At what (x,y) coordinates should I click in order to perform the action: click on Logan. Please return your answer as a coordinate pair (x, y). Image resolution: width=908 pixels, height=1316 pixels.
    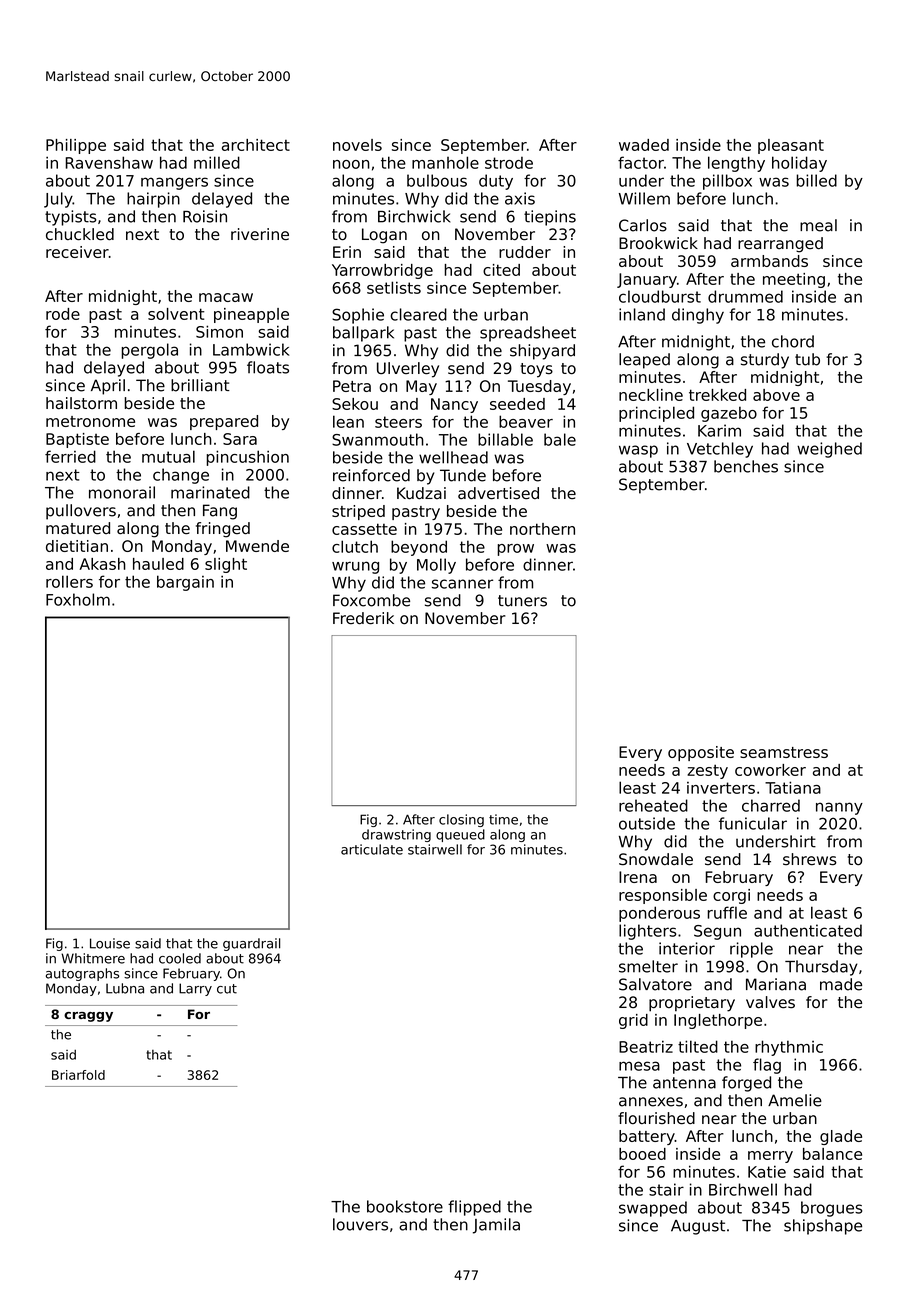
    Looking at the image, I should click on (384, 236).
